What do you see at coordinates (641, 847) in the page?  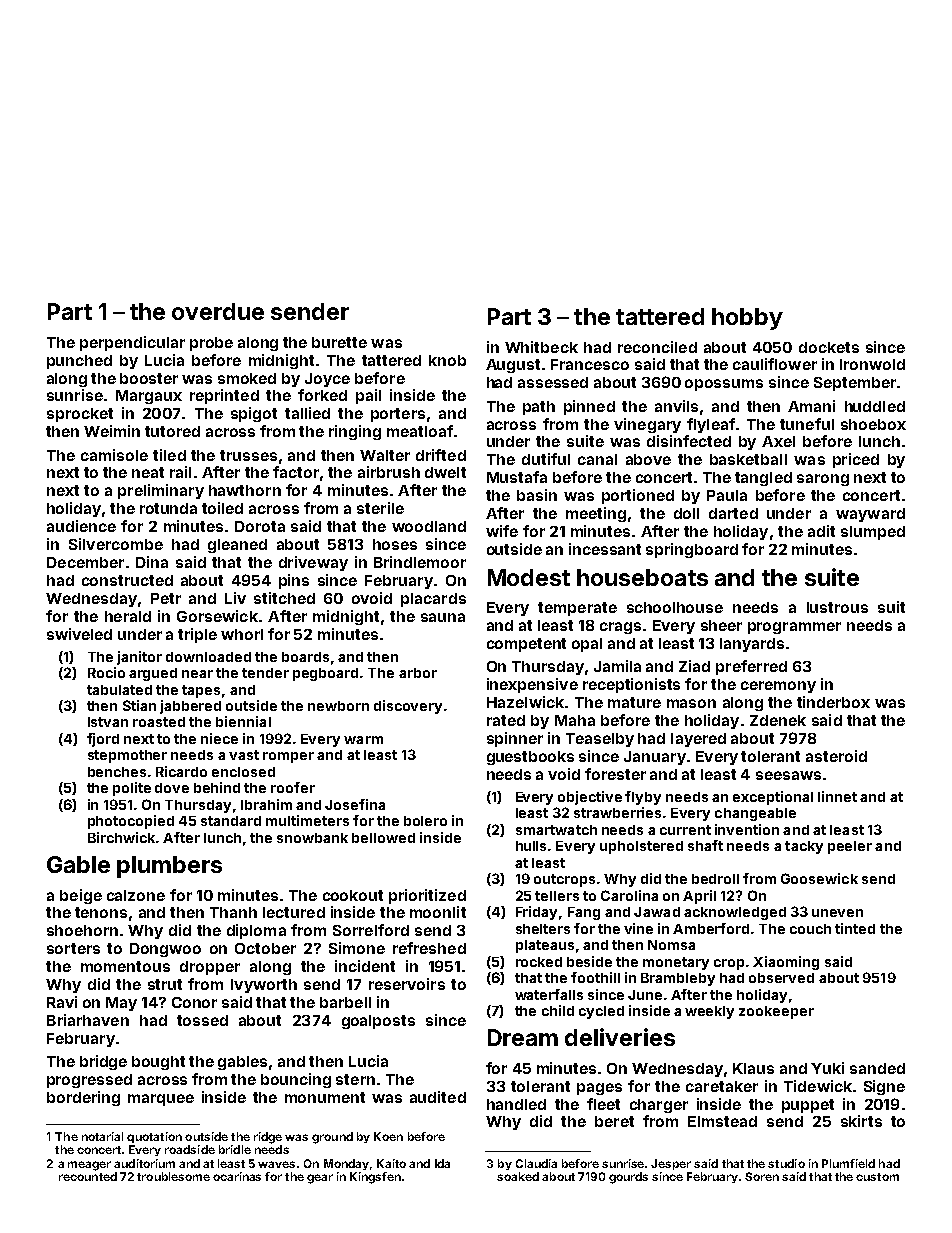 I see `upholstered` at bounding box center [641, 847].
